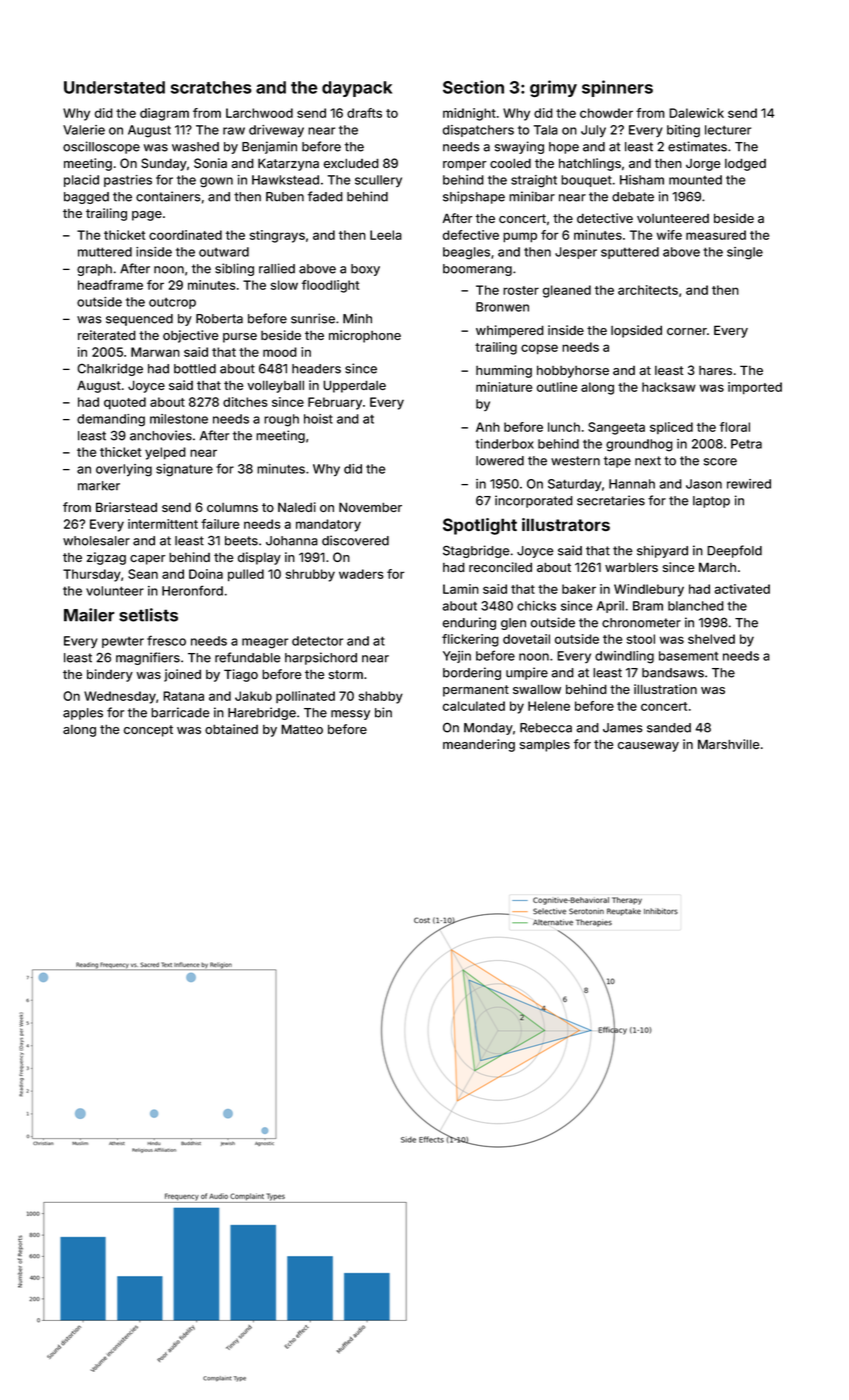 Image resolution: width=849 pixels, height=1400 pixels. Describe the element at coordinates (553, 88) in the screenshot. I see `grimy` at that location.
